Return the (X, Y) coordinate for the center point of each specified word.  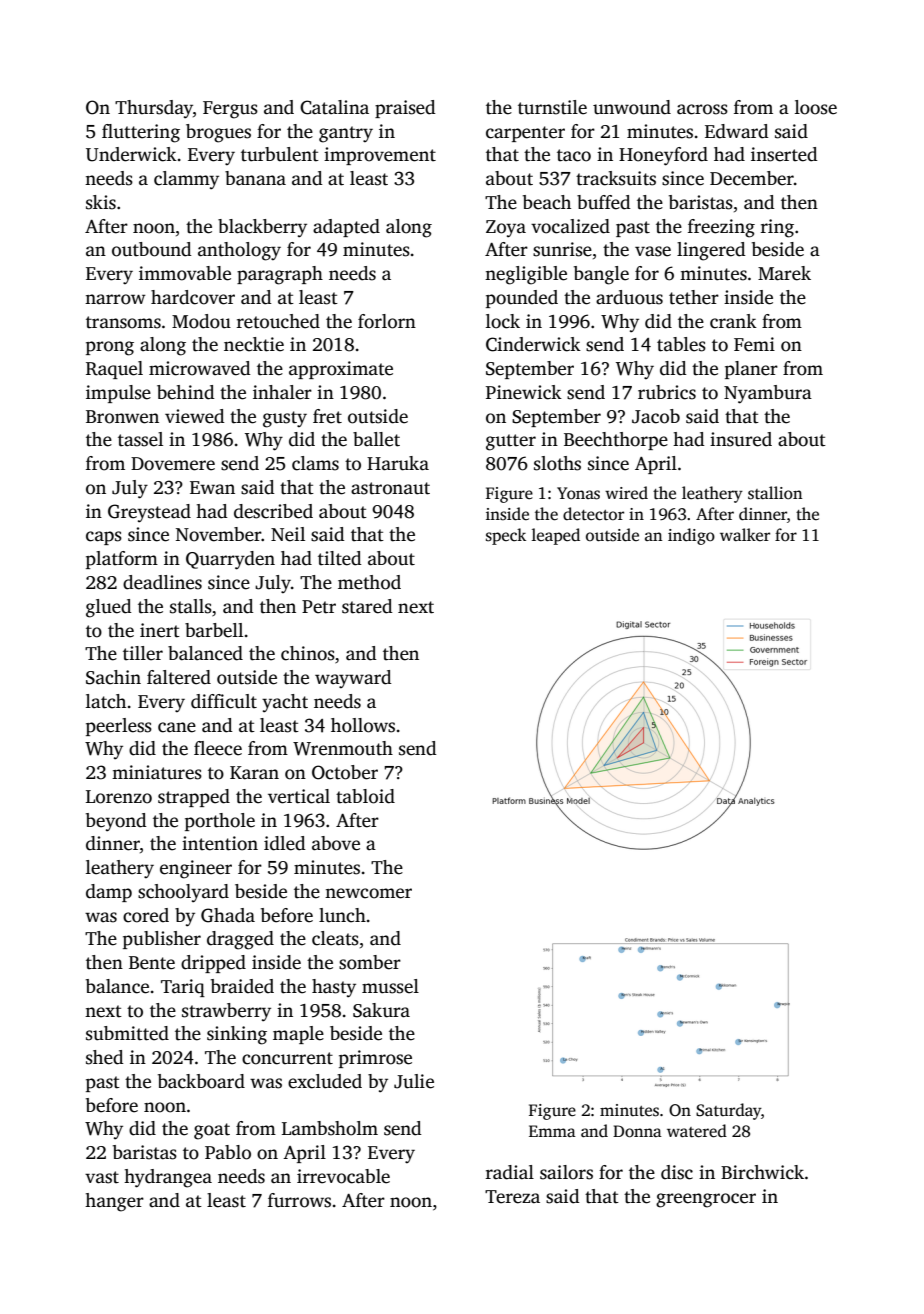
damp (109, 893)
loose (816, 107)
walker (745, 534)
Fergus (230, 110)
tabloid (365, 796)
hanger (114, 1202)
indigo (691, 536)
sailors (566, 1172)
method (369, 582)
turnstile (552, 107)
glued (109, 608)
